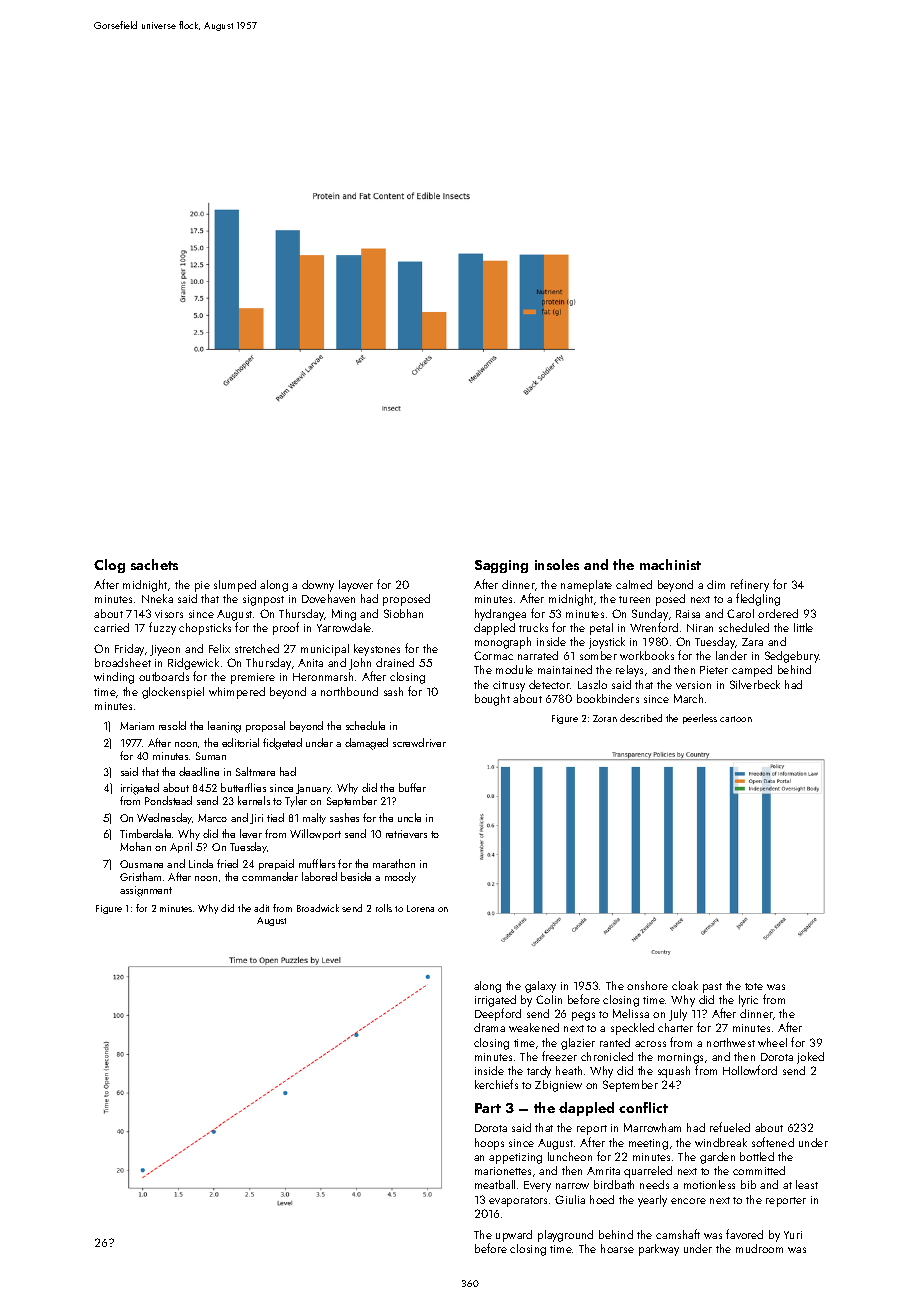 The width and height of the screenshot is (924, 1308). Describe the element at coordinates (168, 800) in the screenshot. I see `Pondstead` at that location.
